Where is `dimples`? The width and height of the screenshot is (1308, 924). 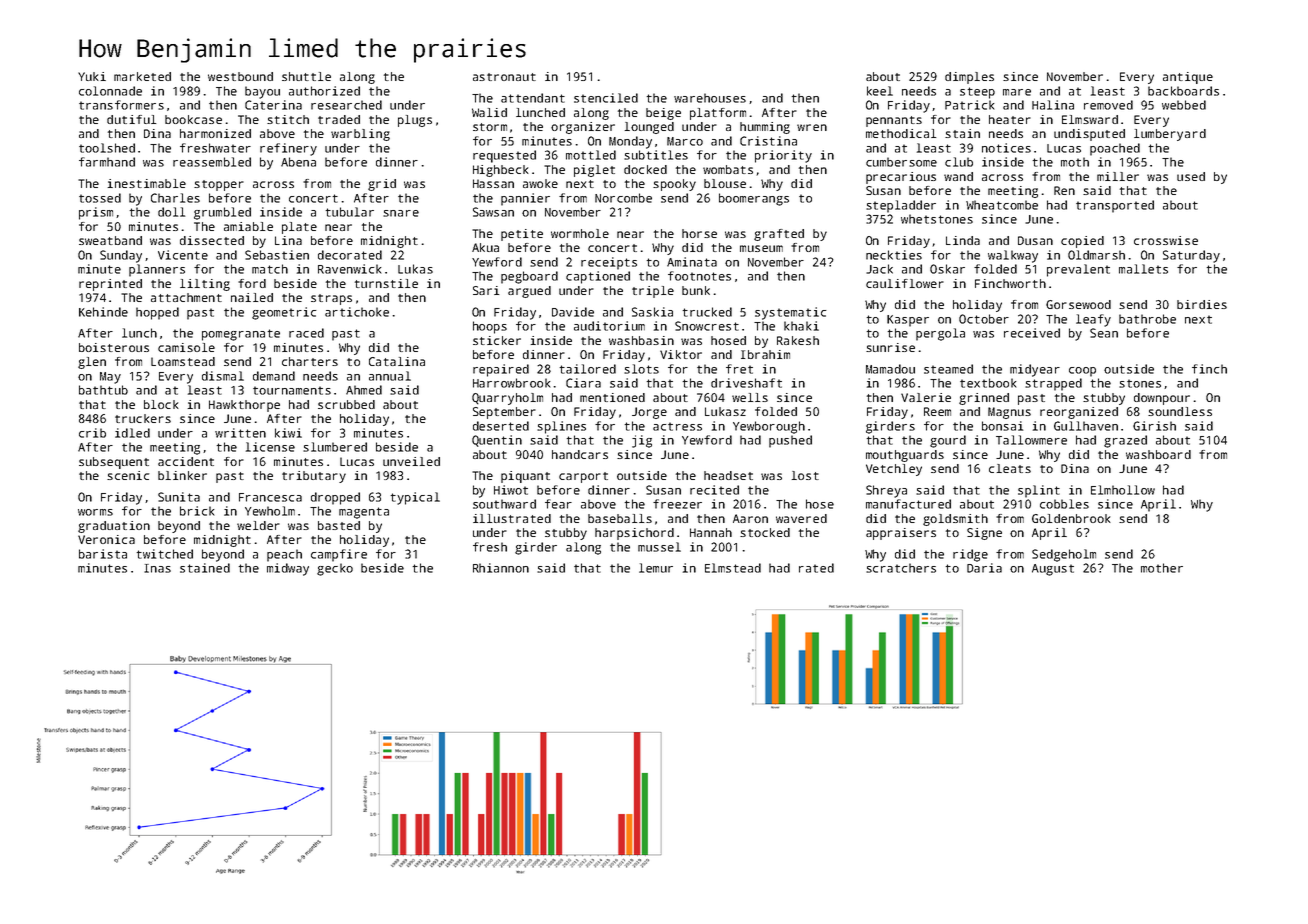 dimples is located at coordinates (969, 78).
